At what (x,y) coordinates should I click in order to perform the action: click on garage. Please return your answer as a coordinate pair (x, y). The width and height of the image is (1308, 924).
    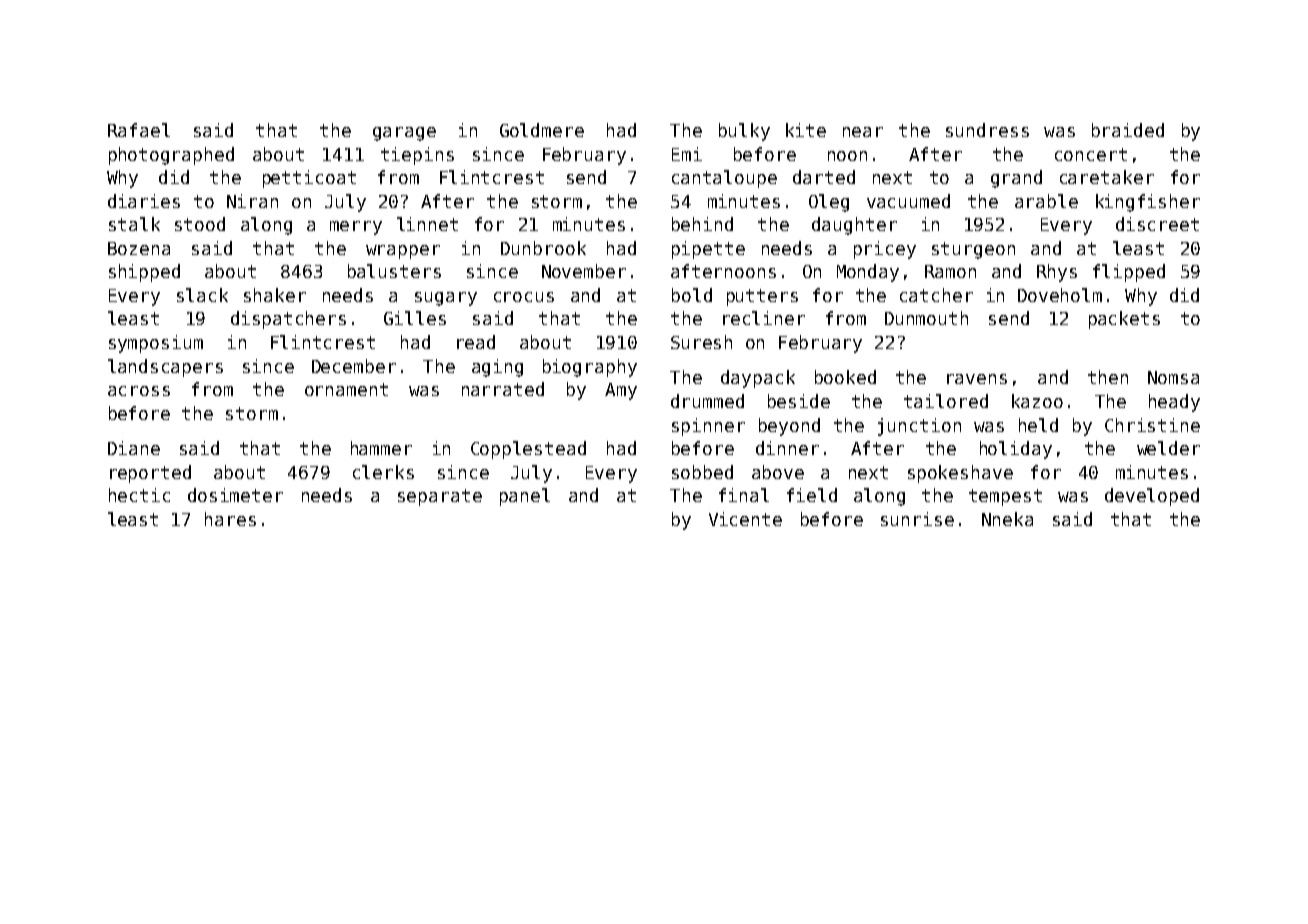
    Looking at the image, I should click on (404, 134).
